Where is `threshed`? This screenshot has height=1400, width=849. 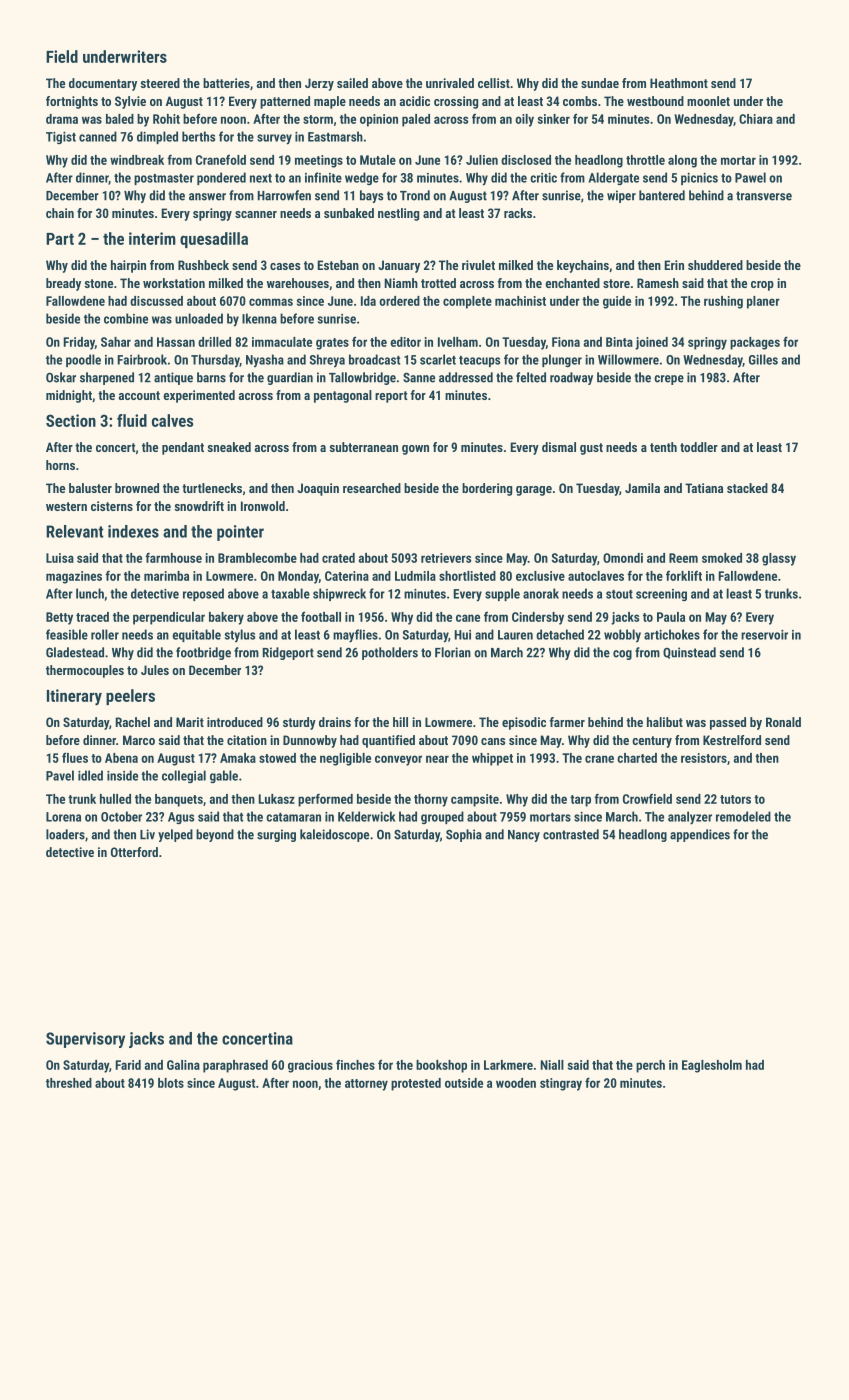
threshed is located at coordinates (69, 1083).
